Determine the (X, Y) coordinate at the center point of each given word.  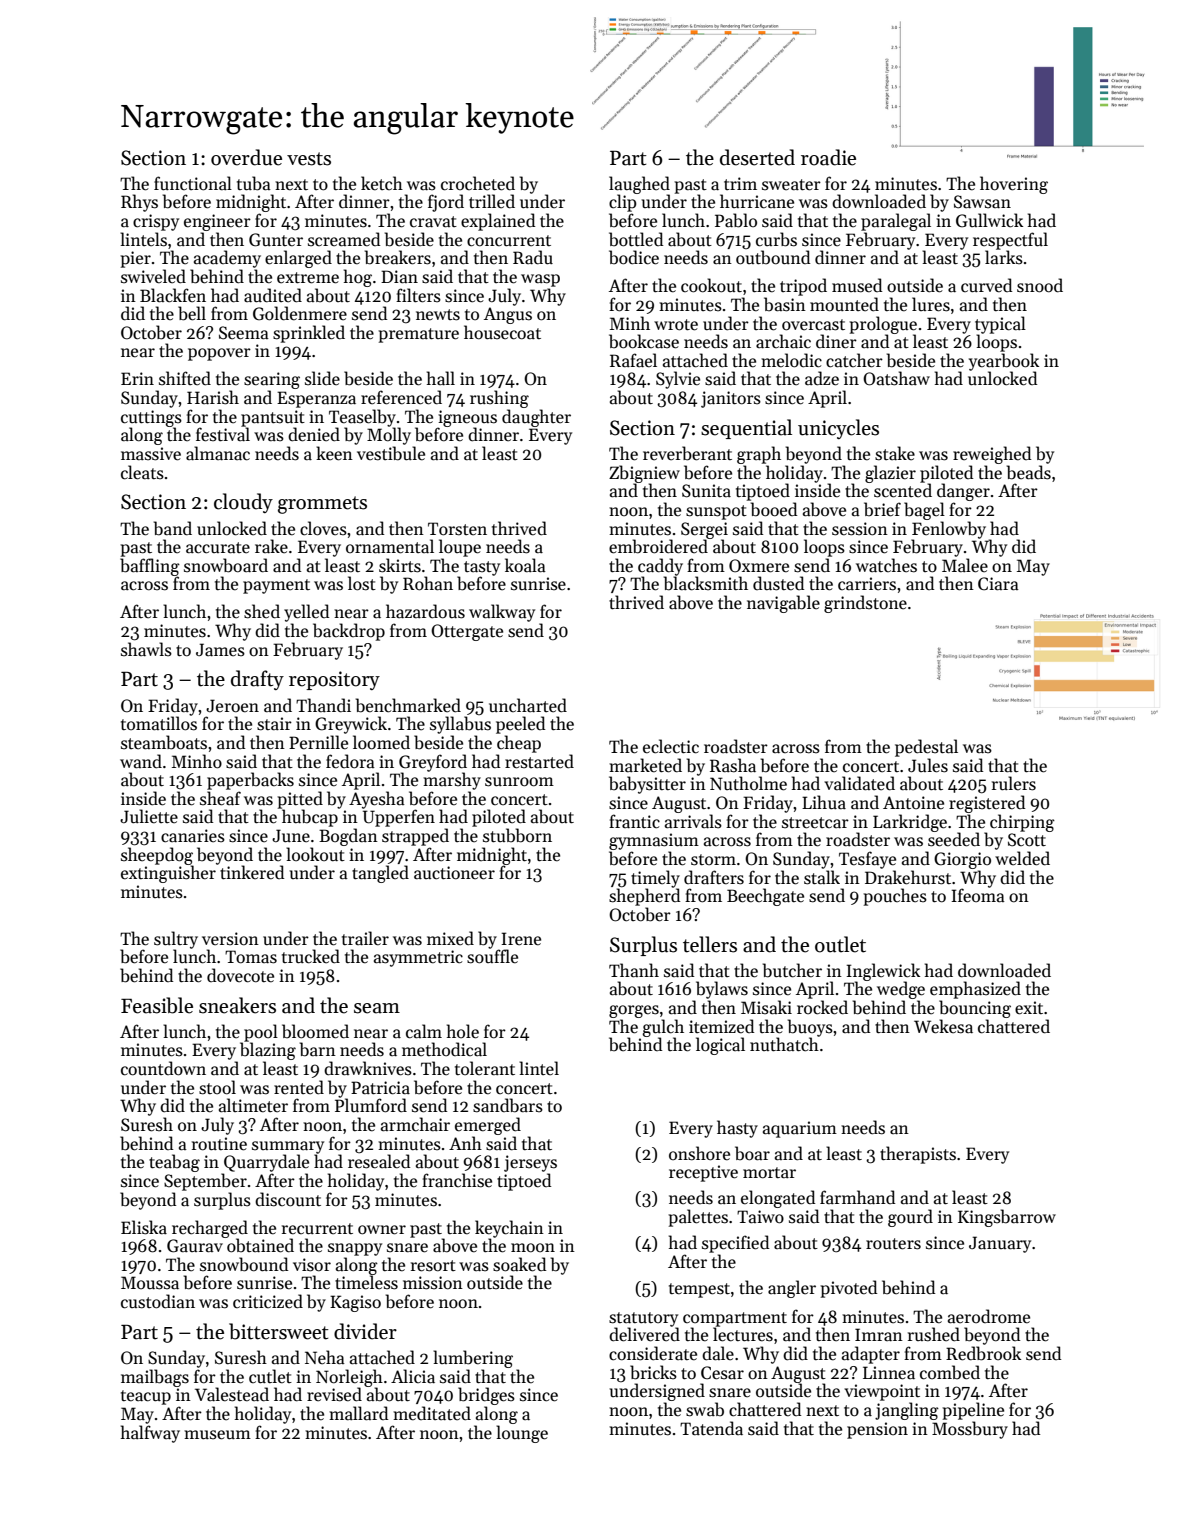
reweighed (992, 455)
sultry (176, 940)
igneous (467, 418)
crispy (156, 222)
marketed (645, 765)
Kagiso (355, 1303)
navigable (783, 604)
